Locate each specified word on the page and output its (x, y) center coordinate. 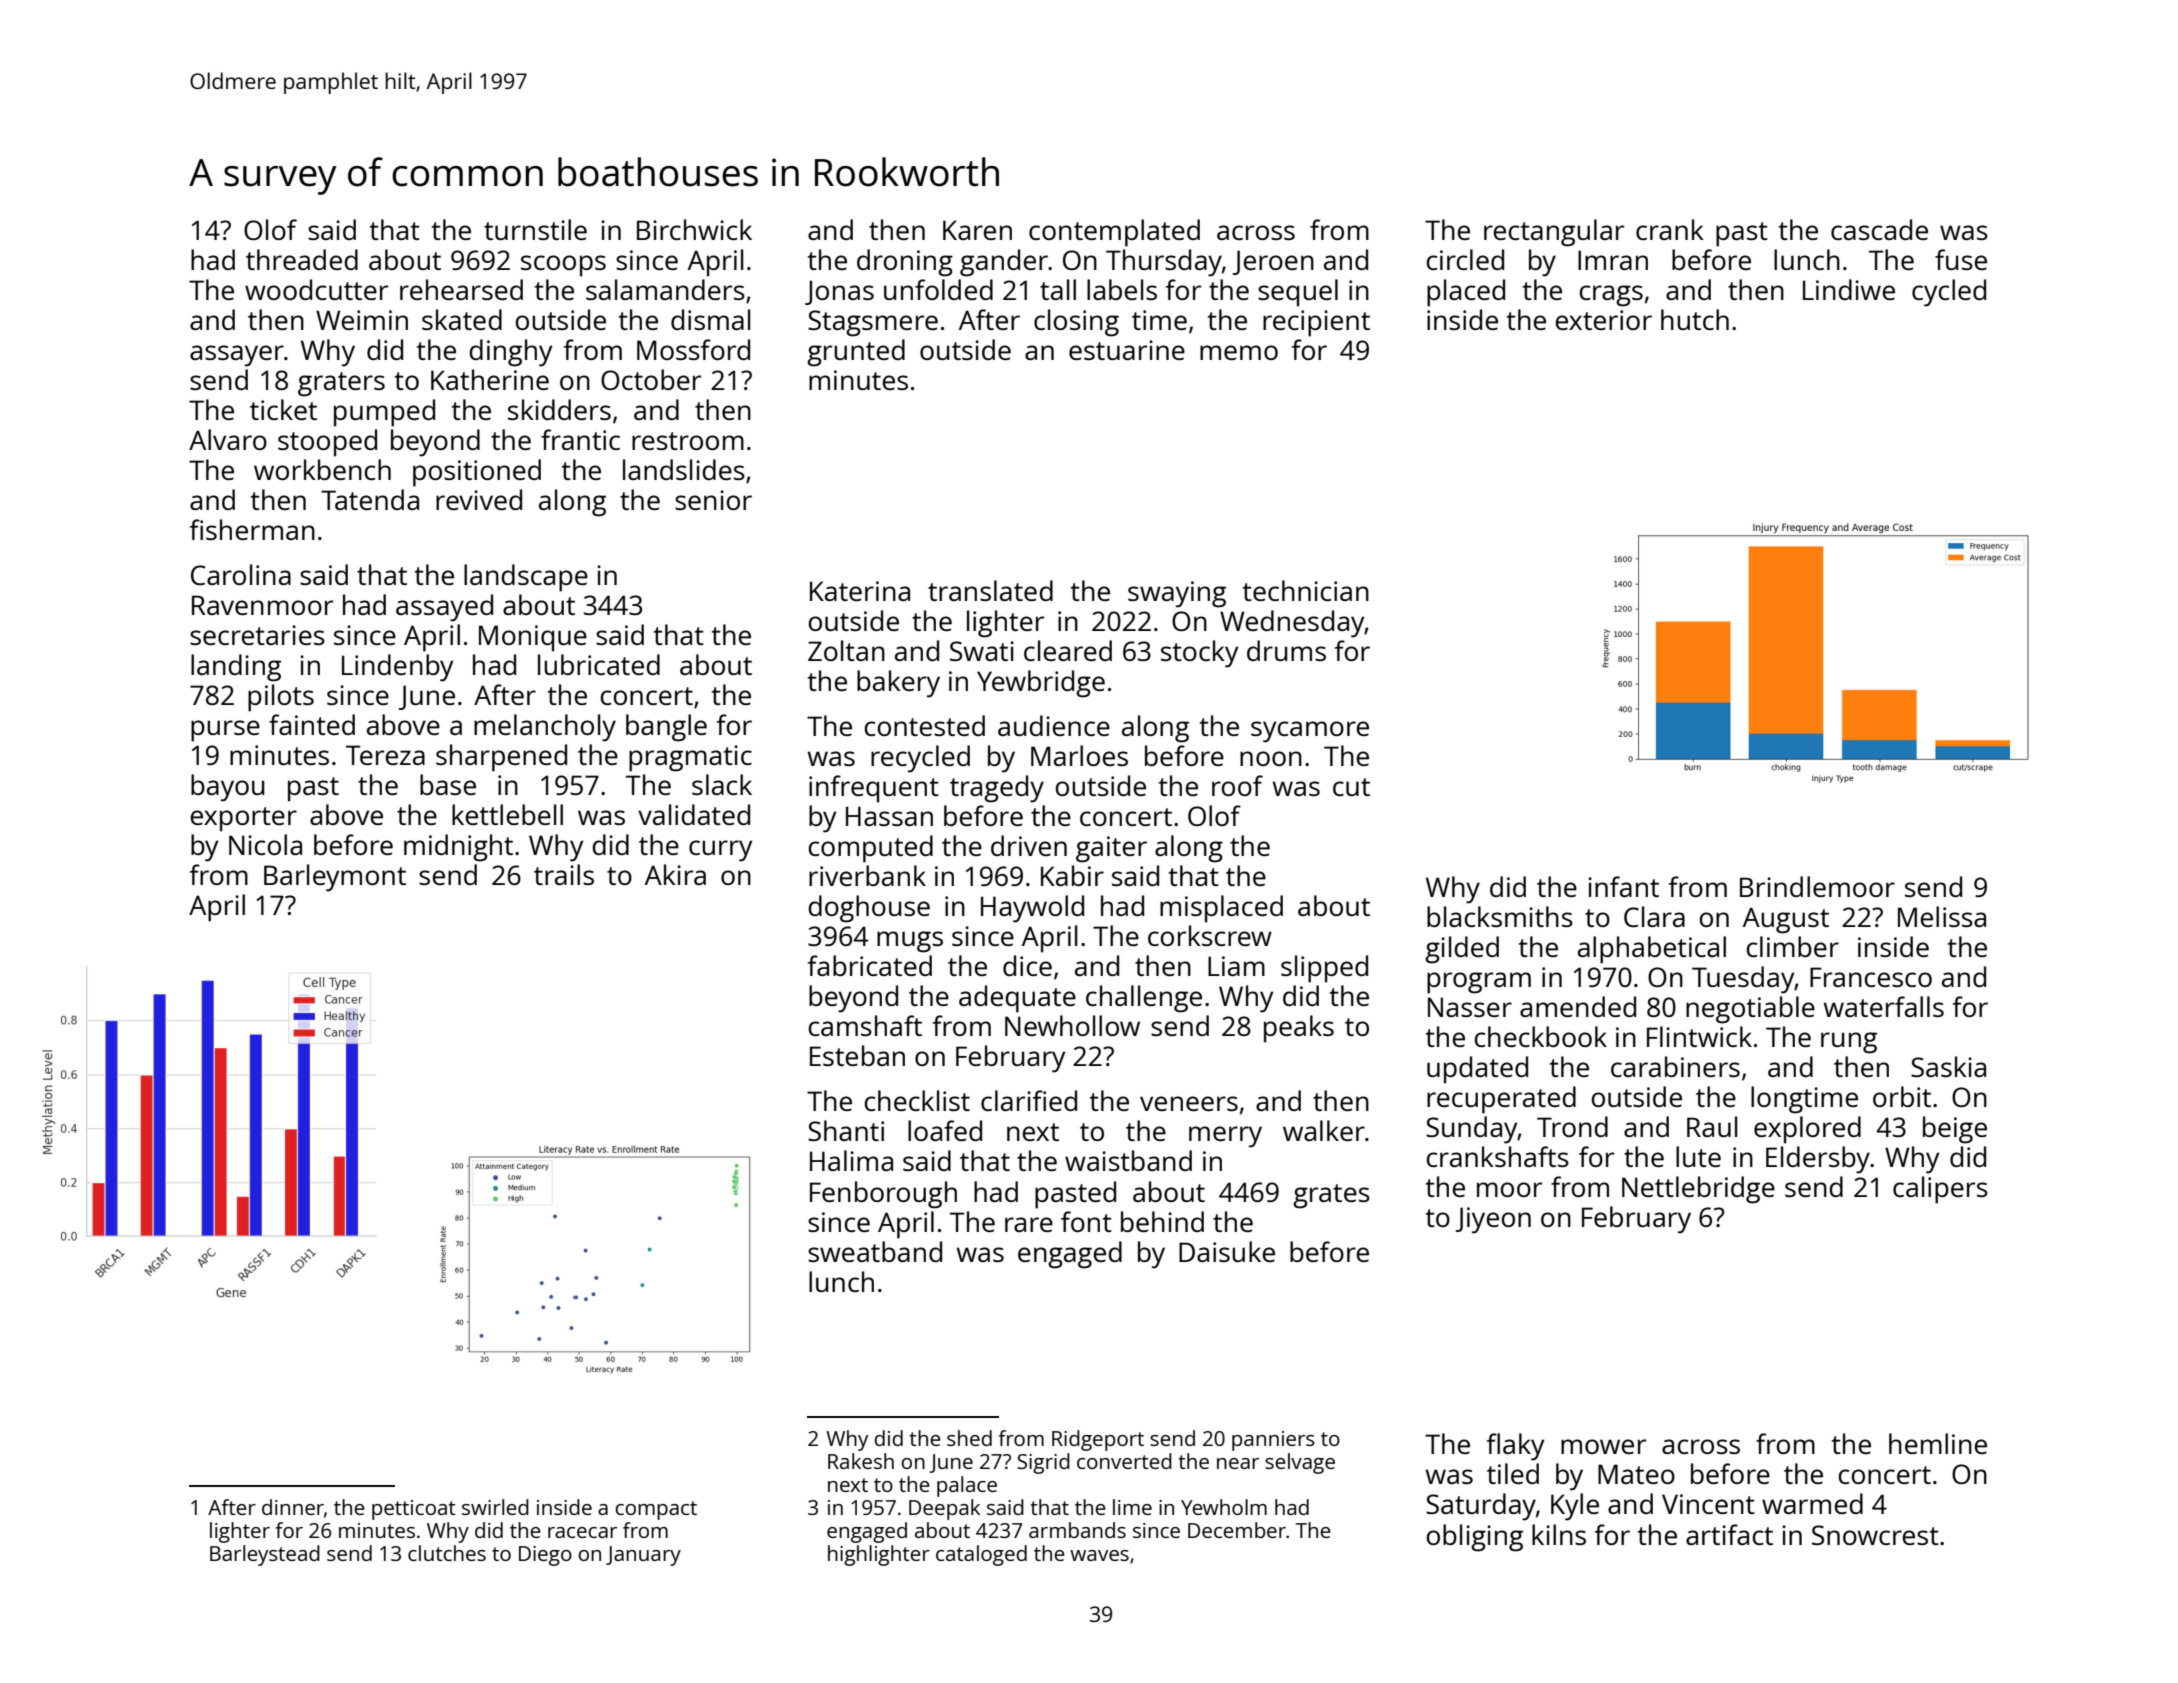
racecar (582, 1532)
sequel (1298, 293)
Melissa (1942, 916)
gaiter (1111, 849)
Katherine (490, 379)
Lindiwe (1849, 289)
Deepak (944, 1509)
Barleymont (335, 878)
